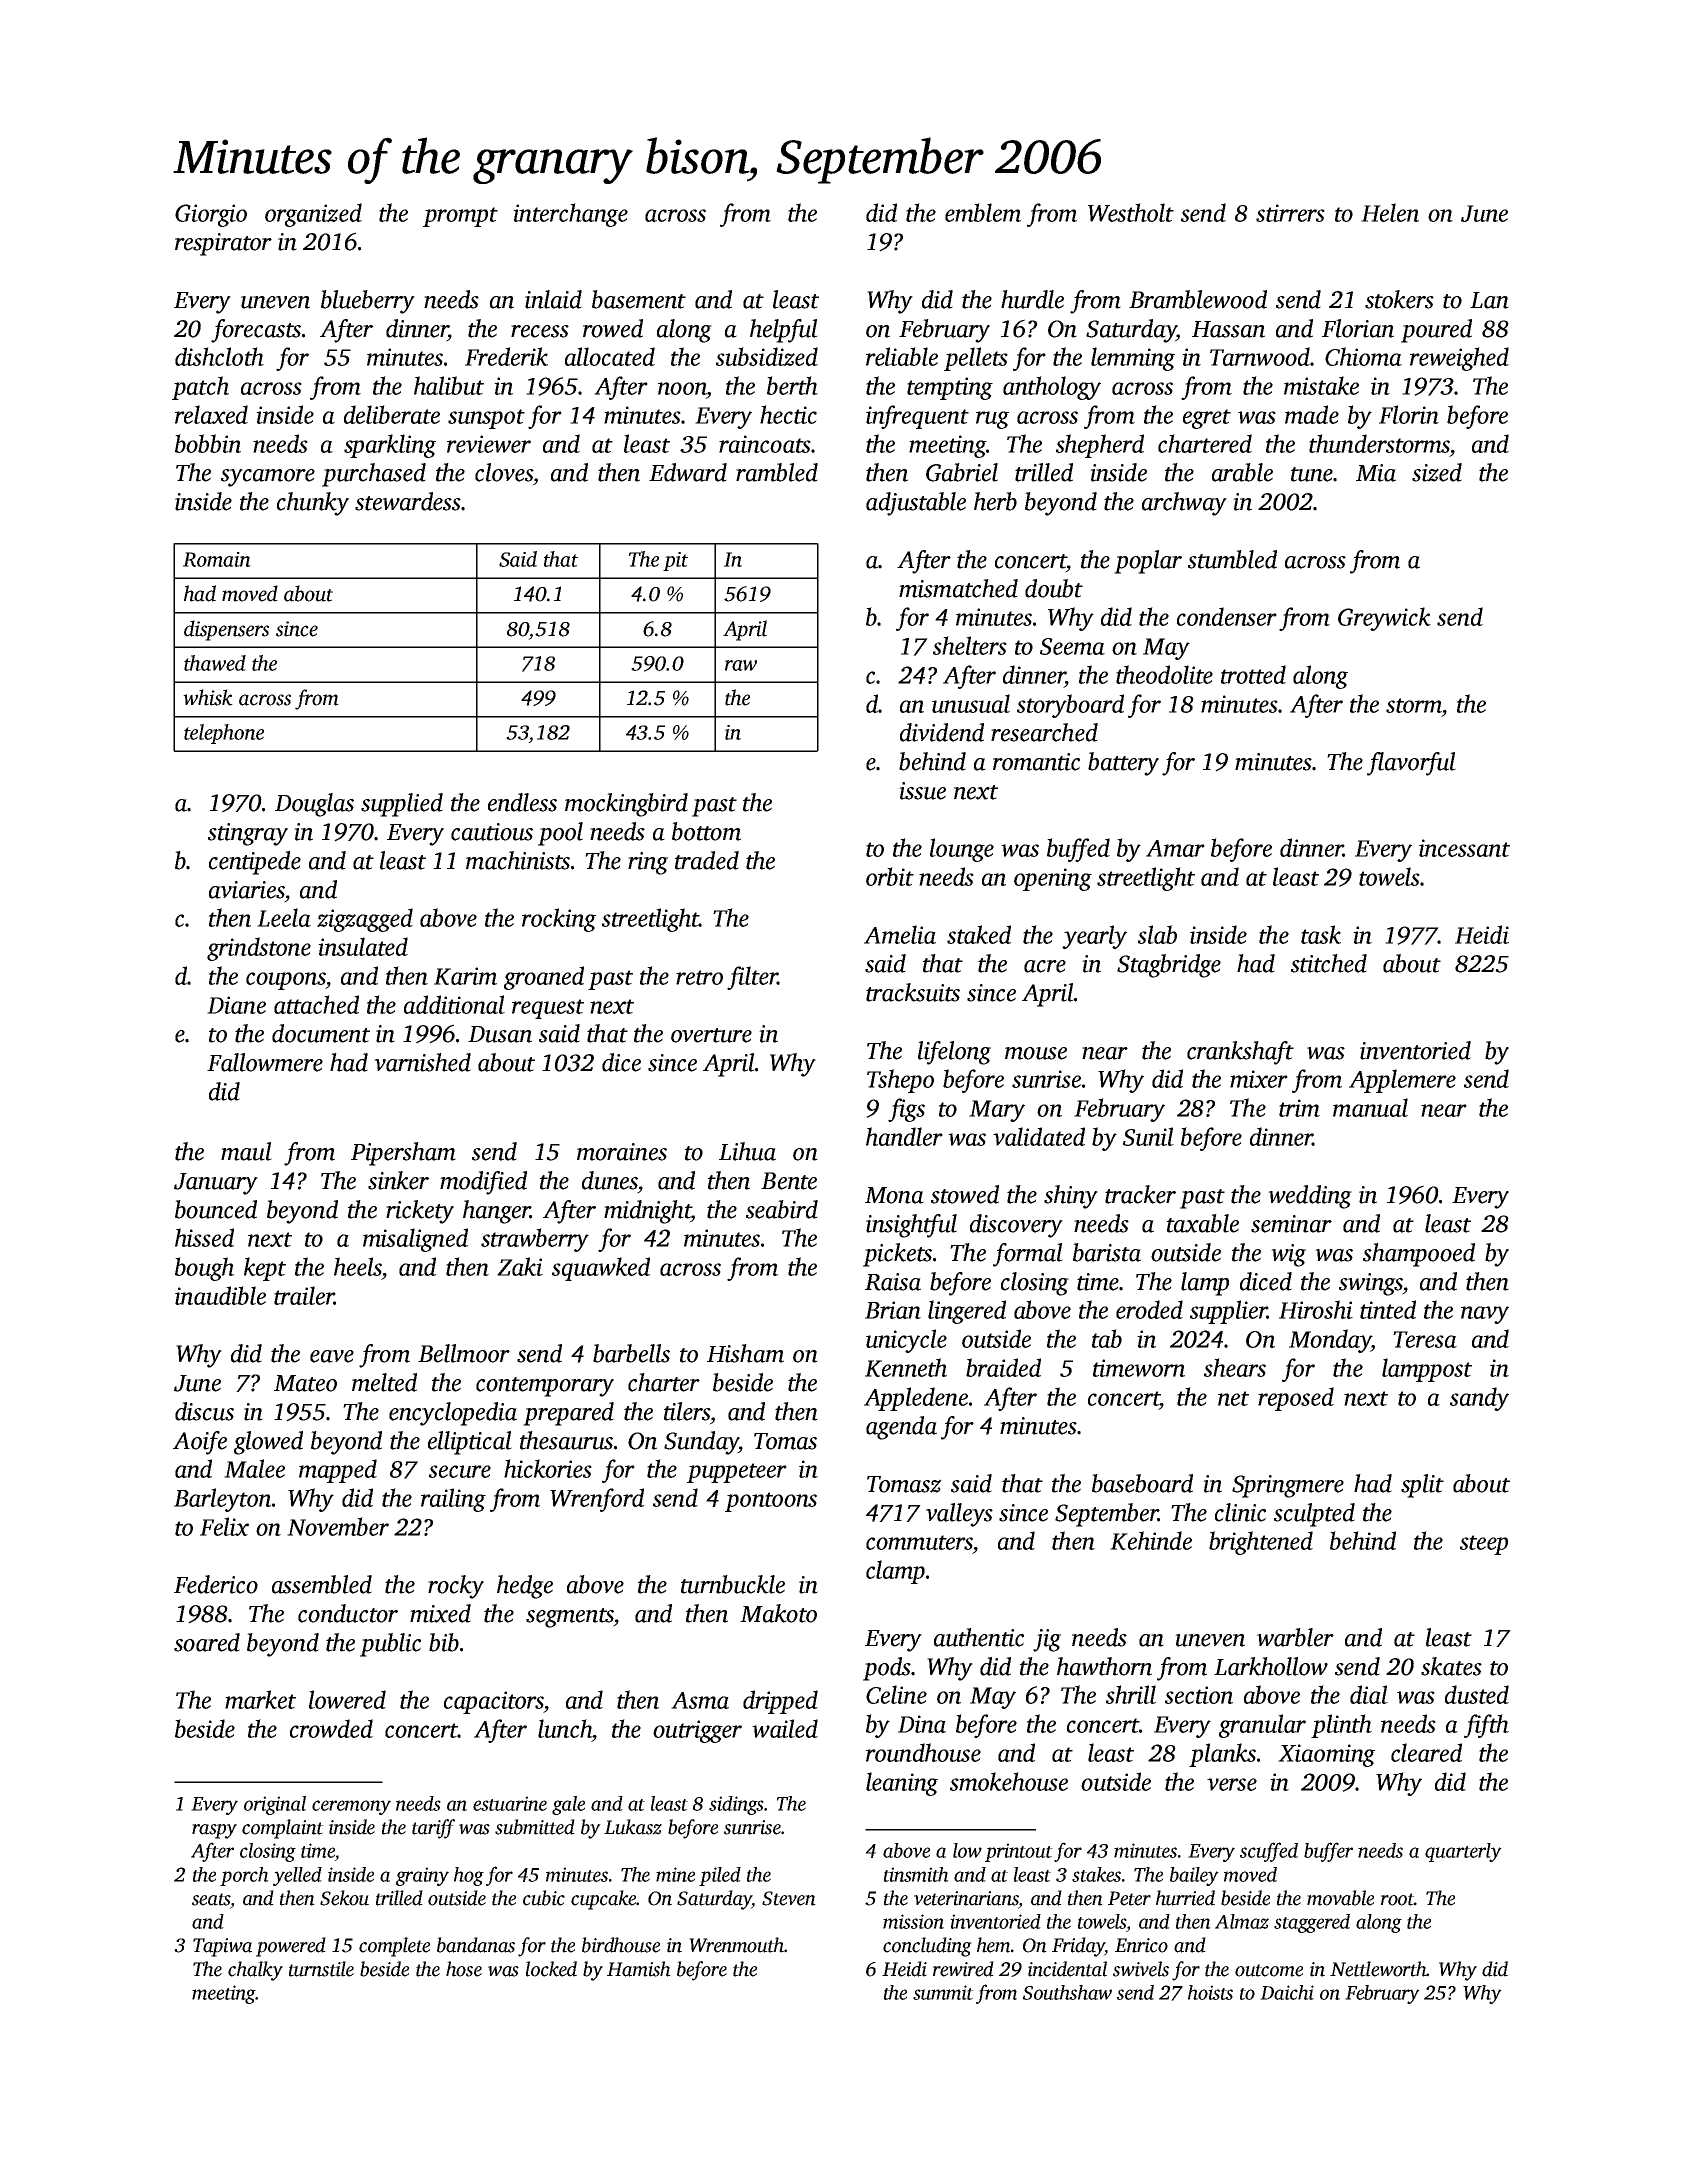 This image has height=2178, width=1683. What do you see at coordinates (890, 876) in the image?
I see `orbit` at bounding box center [890, 876].
